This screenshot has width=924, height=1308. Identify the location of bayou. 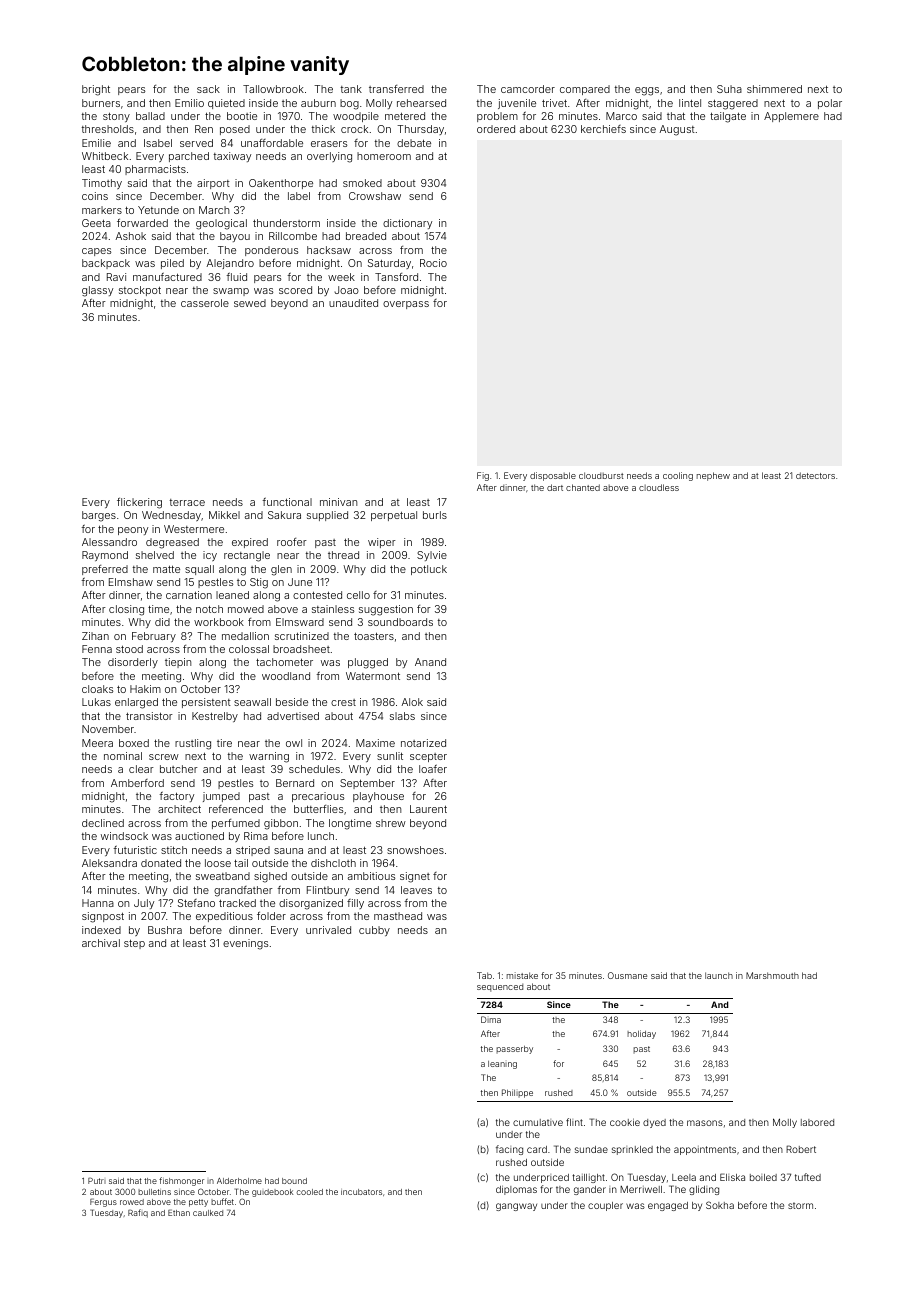
(235, 237).
